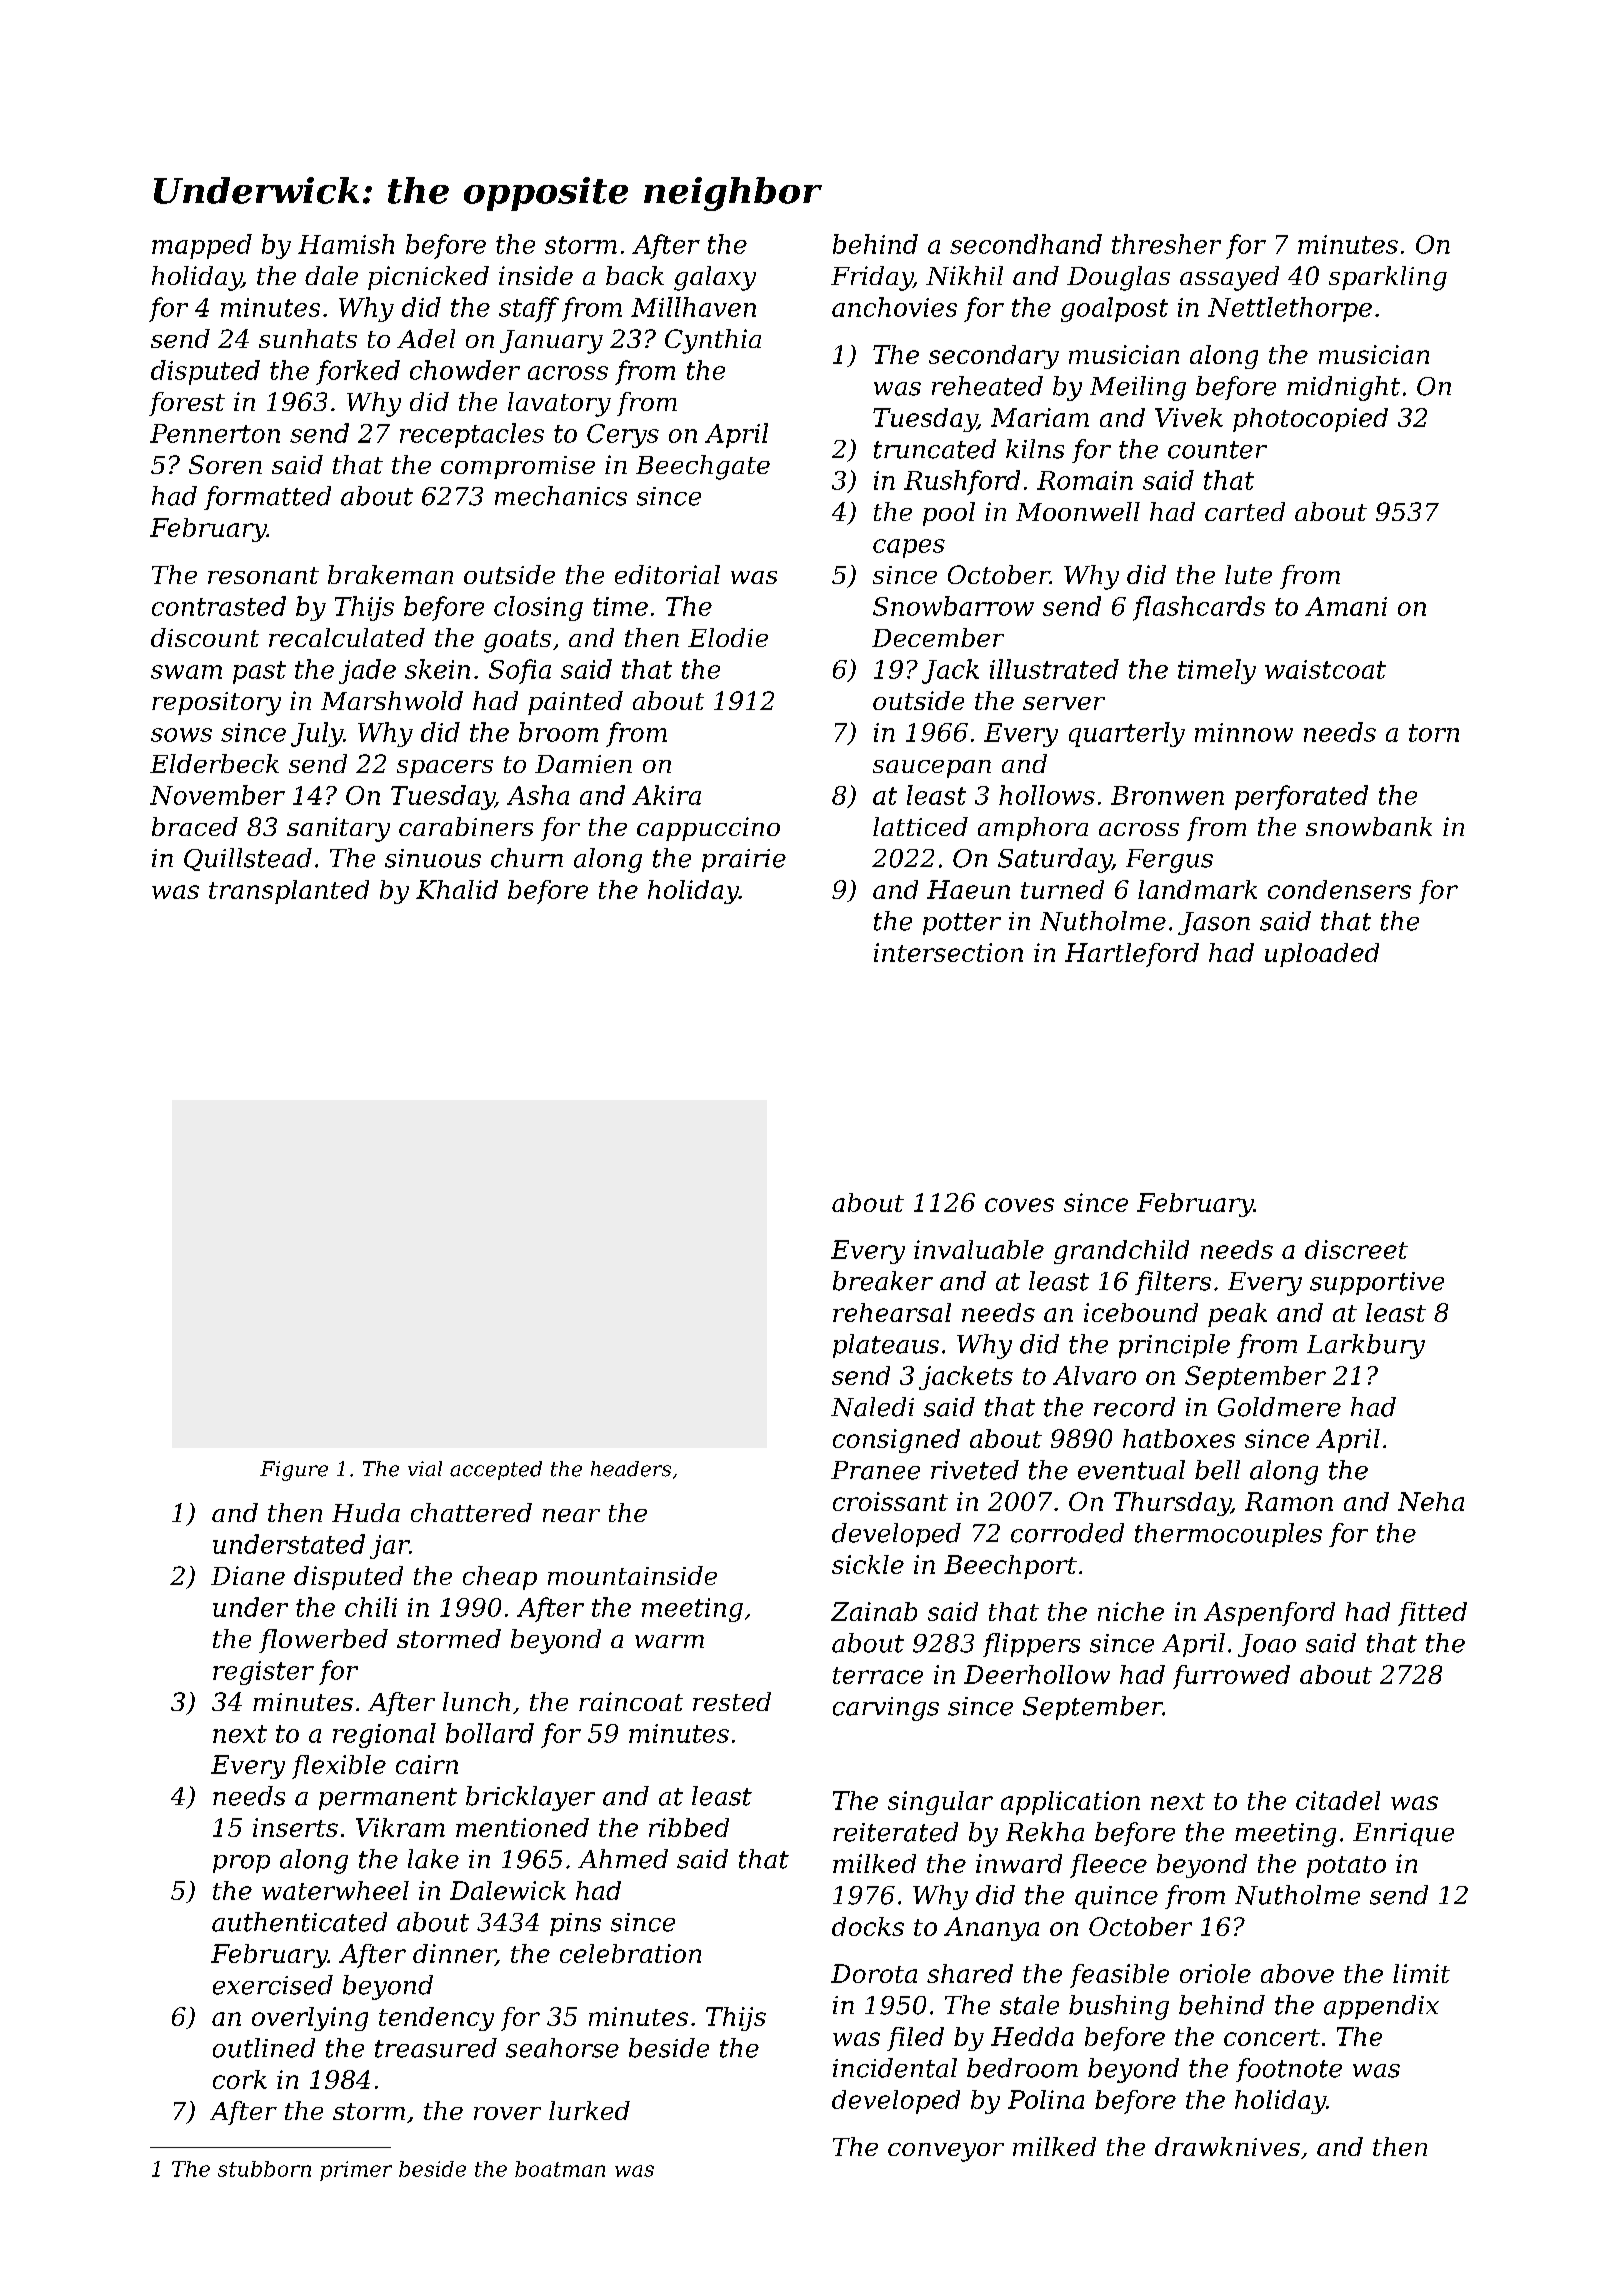  What do you see at coordinates (560, 2169) in the image?
I see `boatman` at bounding box center [560, 2169].
